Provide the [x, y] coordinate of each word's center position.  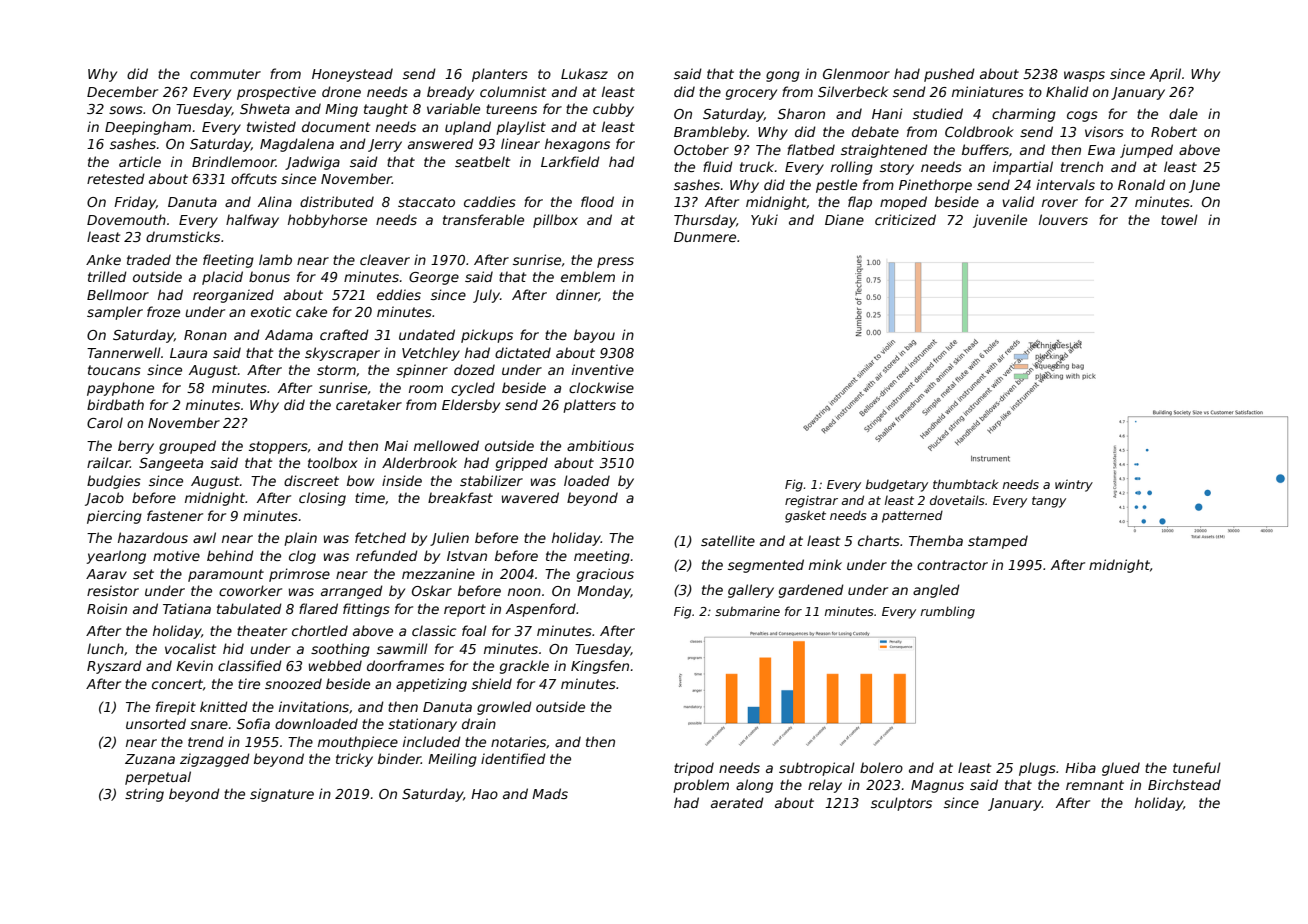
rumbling [948, 612]
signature [282, 795]
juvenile [1000, 221]
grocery [751, 94]
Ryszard [114, 667]
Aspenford [541, 610]
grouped [187, 447]
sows [126, 110]
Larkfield [570, 161]
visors [1104, 131]
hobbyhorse [327, 221]
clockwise [601, 387]
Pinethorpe [935, 186]
